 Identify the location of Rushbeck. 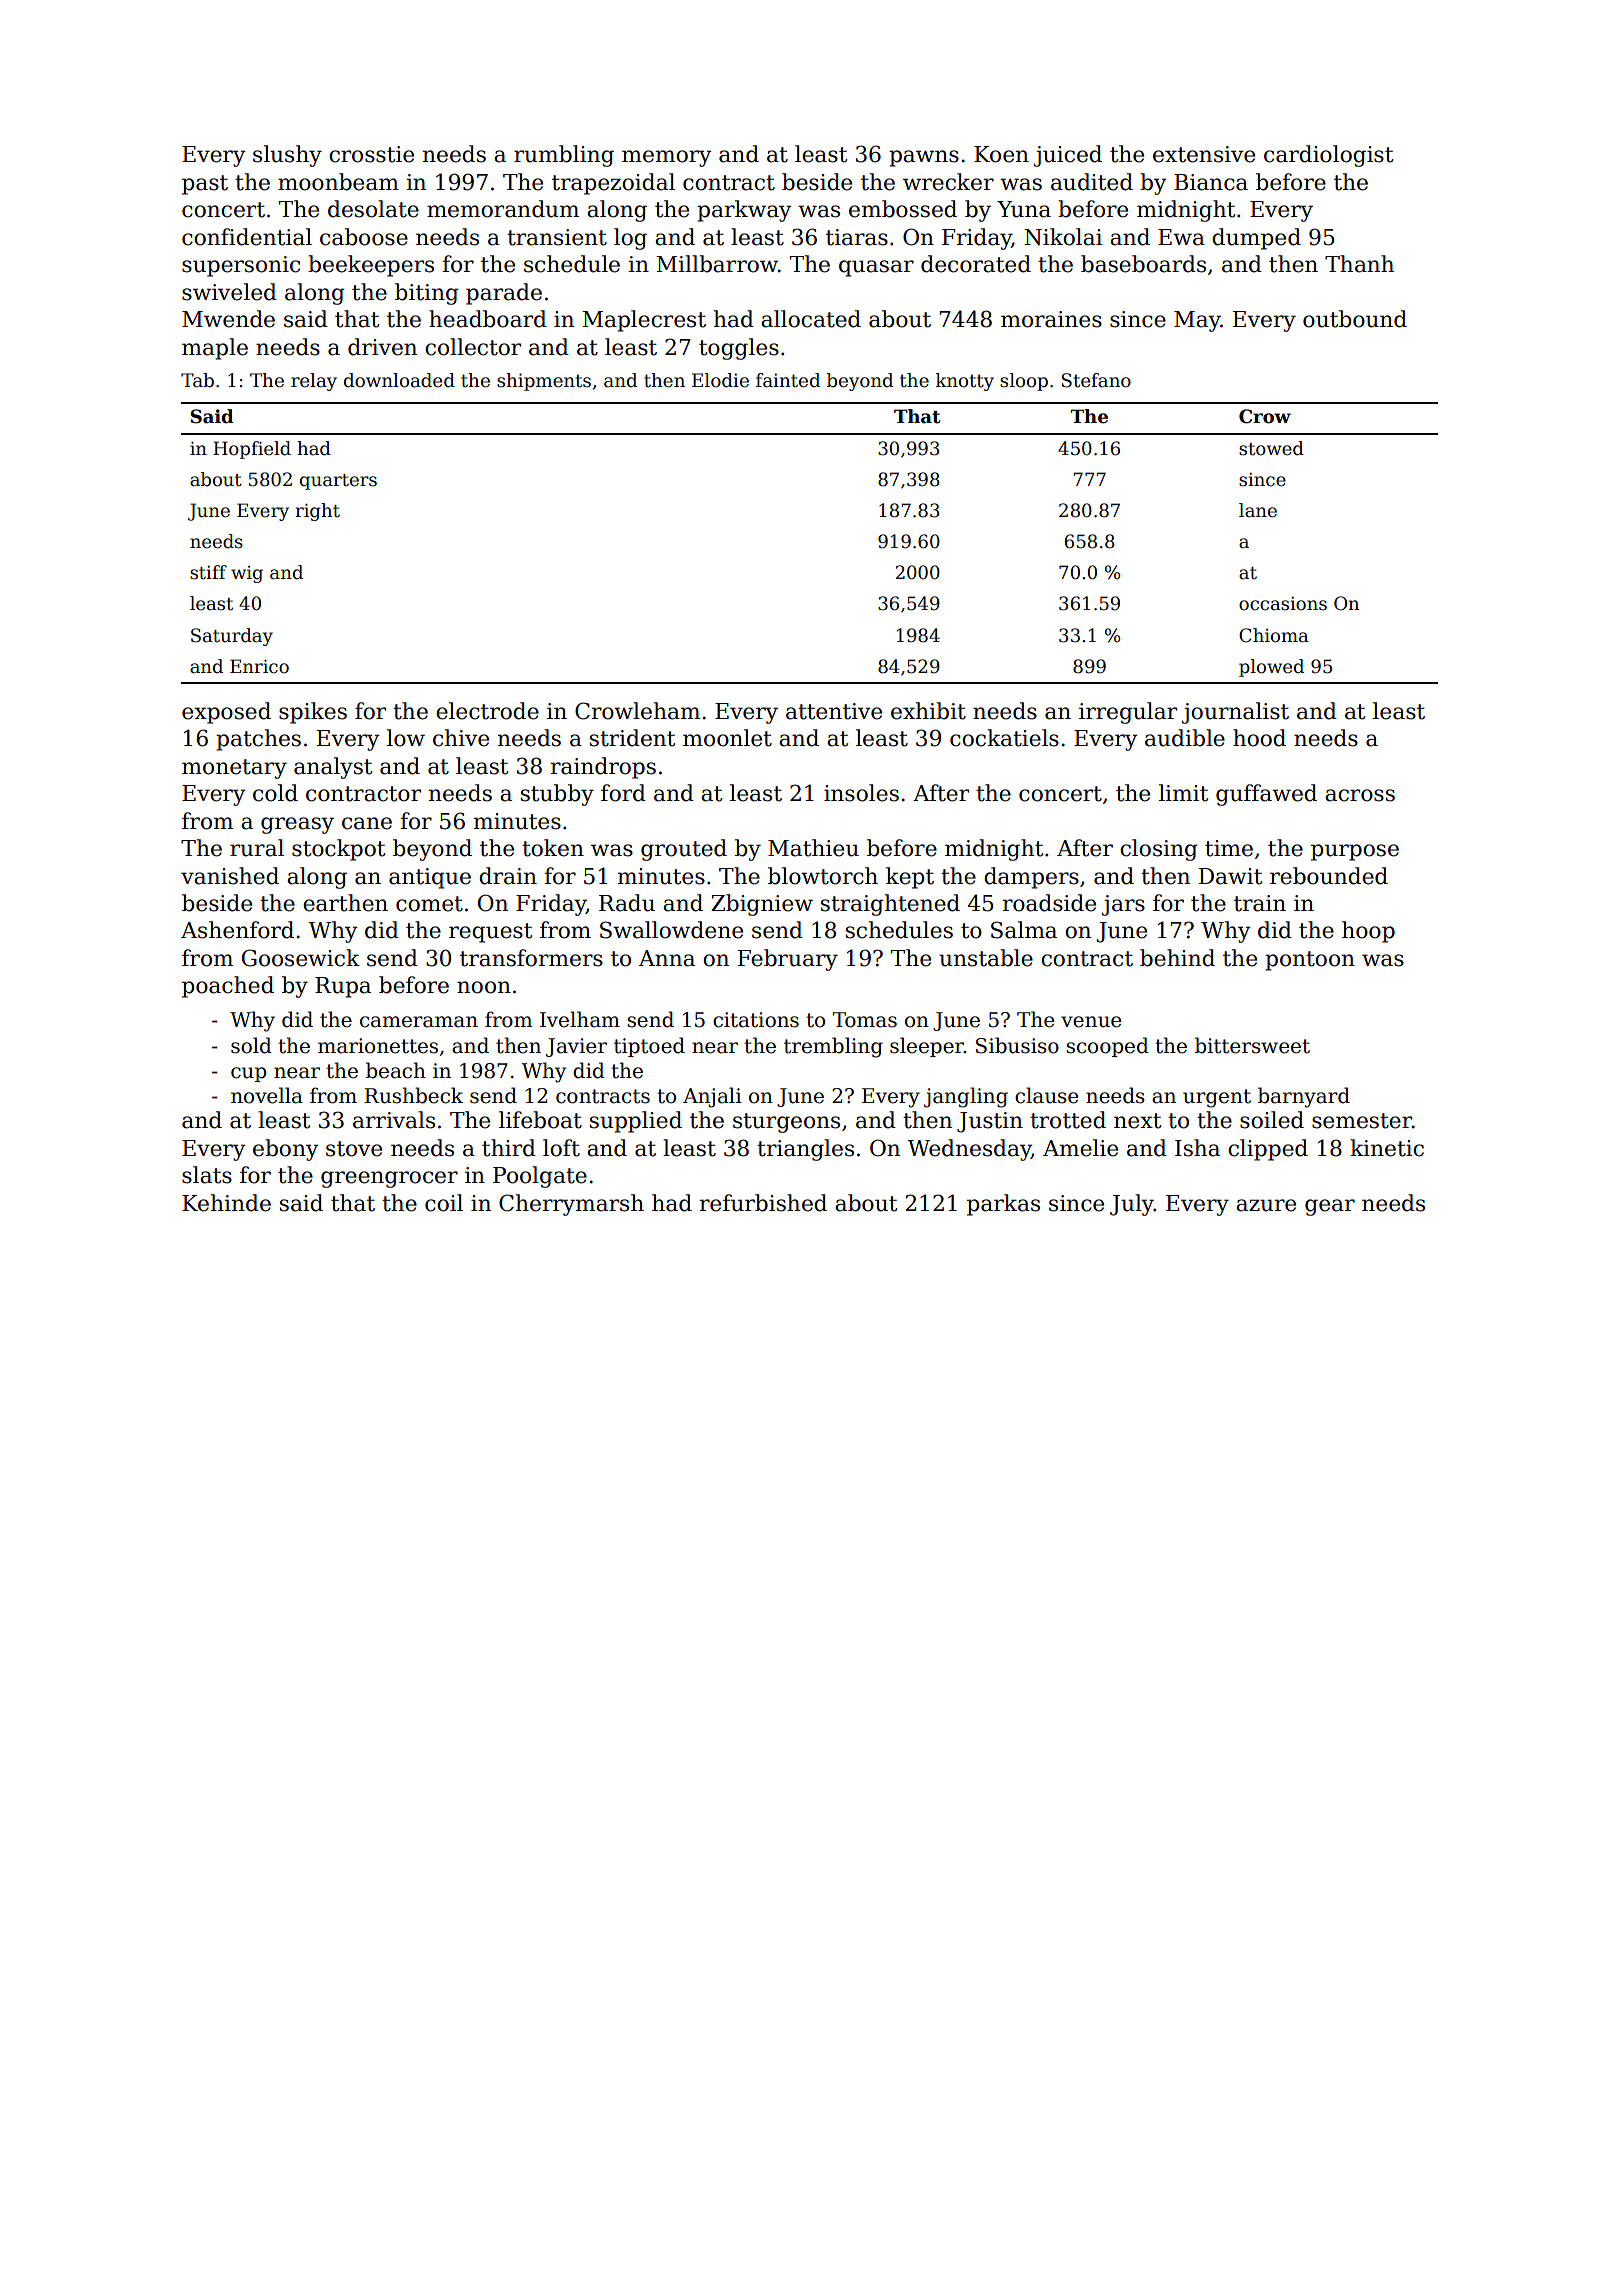
(413, 1095).
